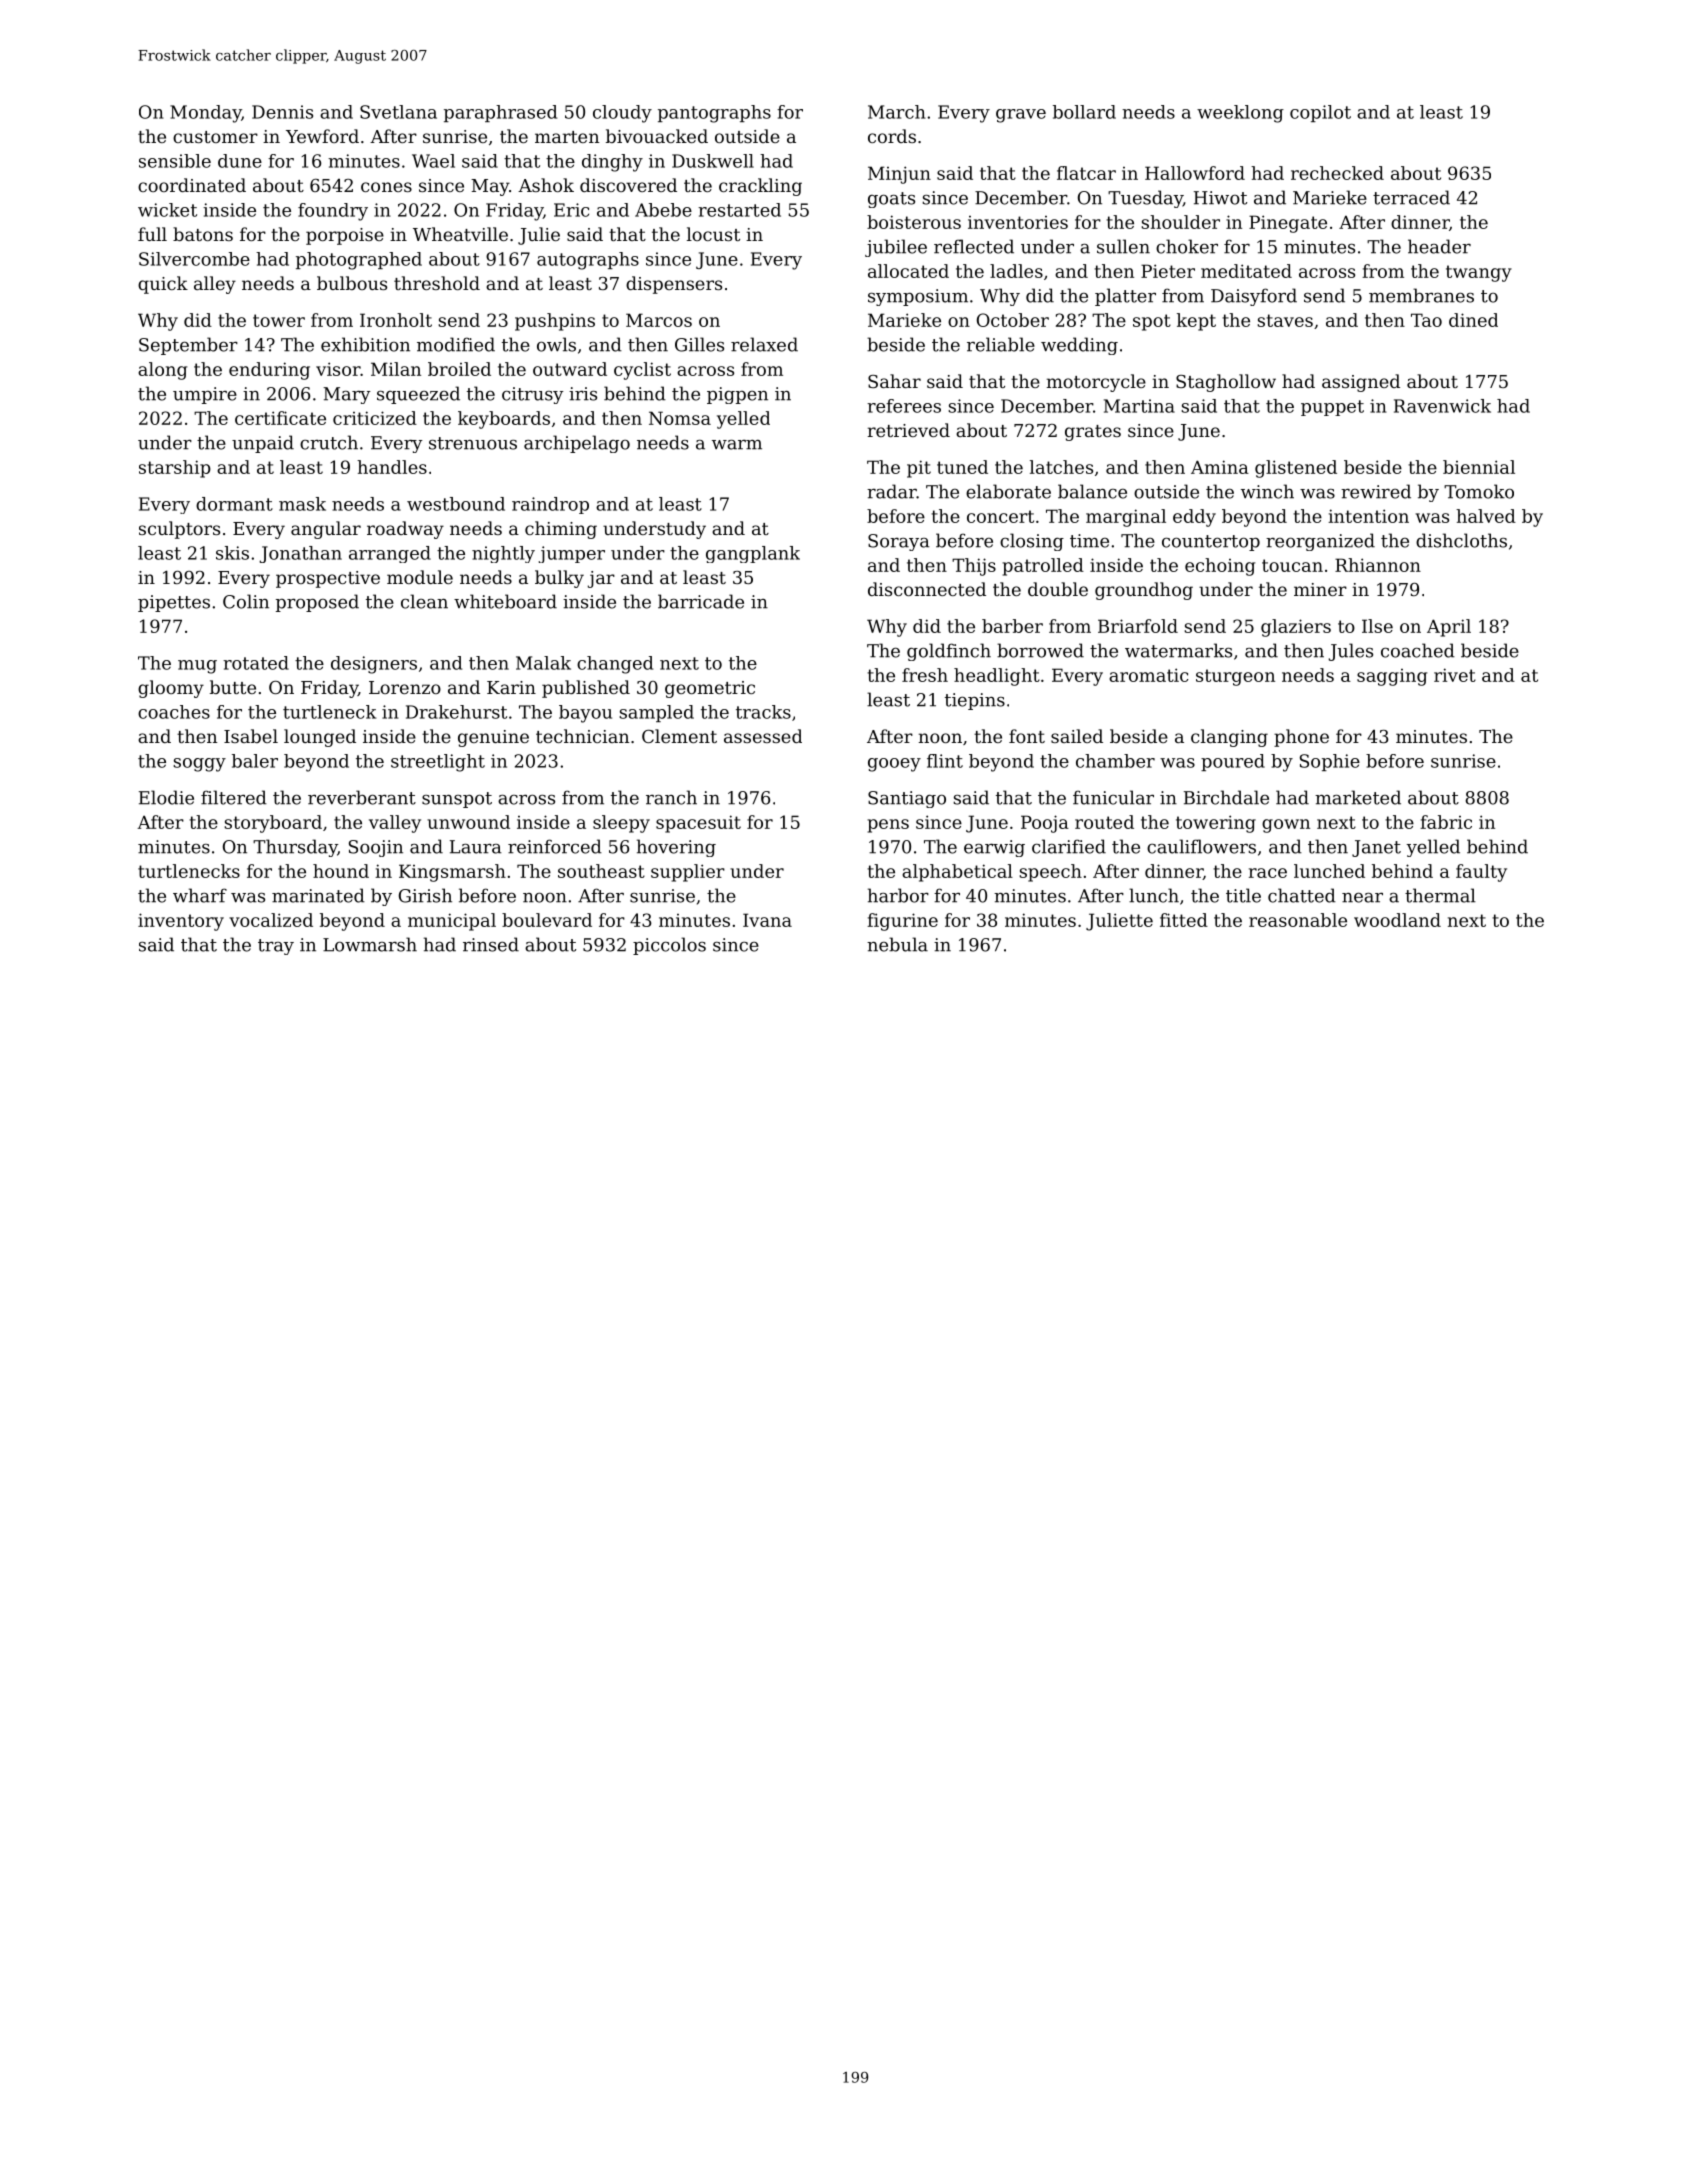  What do you see at coordinates (1086, 173) in the page?
I see `flatcar` at bounding box center [1086, 173].
